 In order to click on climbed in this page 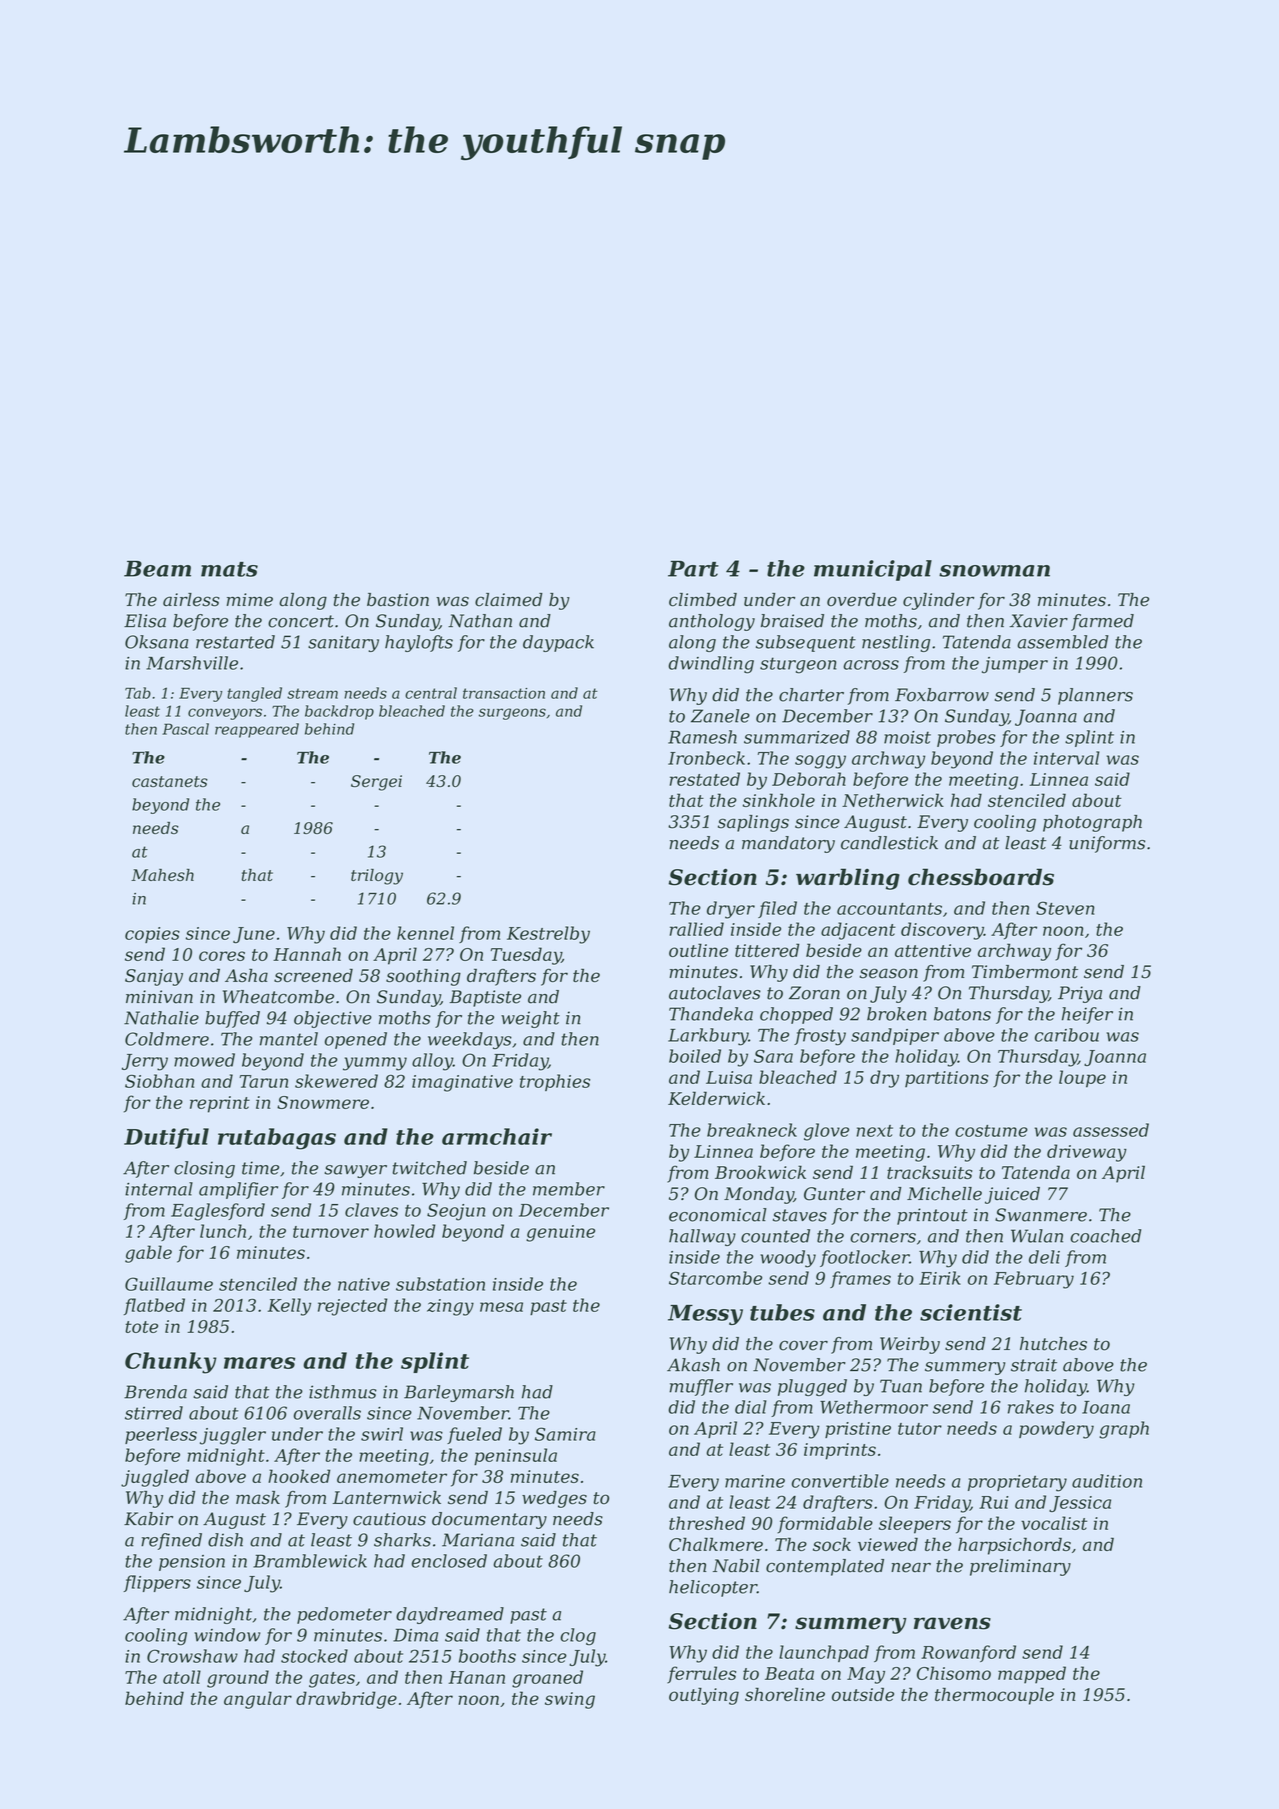, I will do `click(703, 600)`.
